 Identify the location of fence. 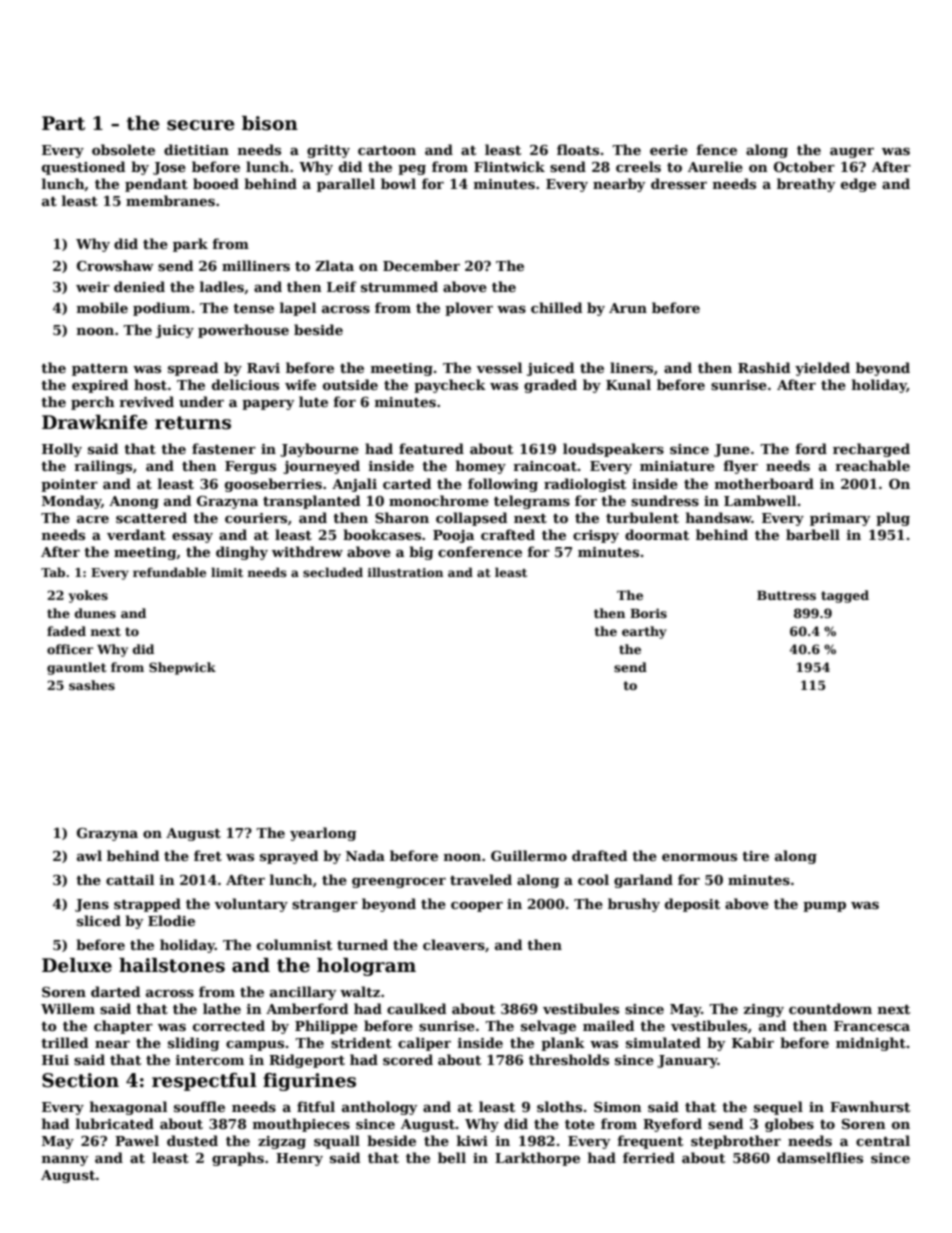
(716, 149).
